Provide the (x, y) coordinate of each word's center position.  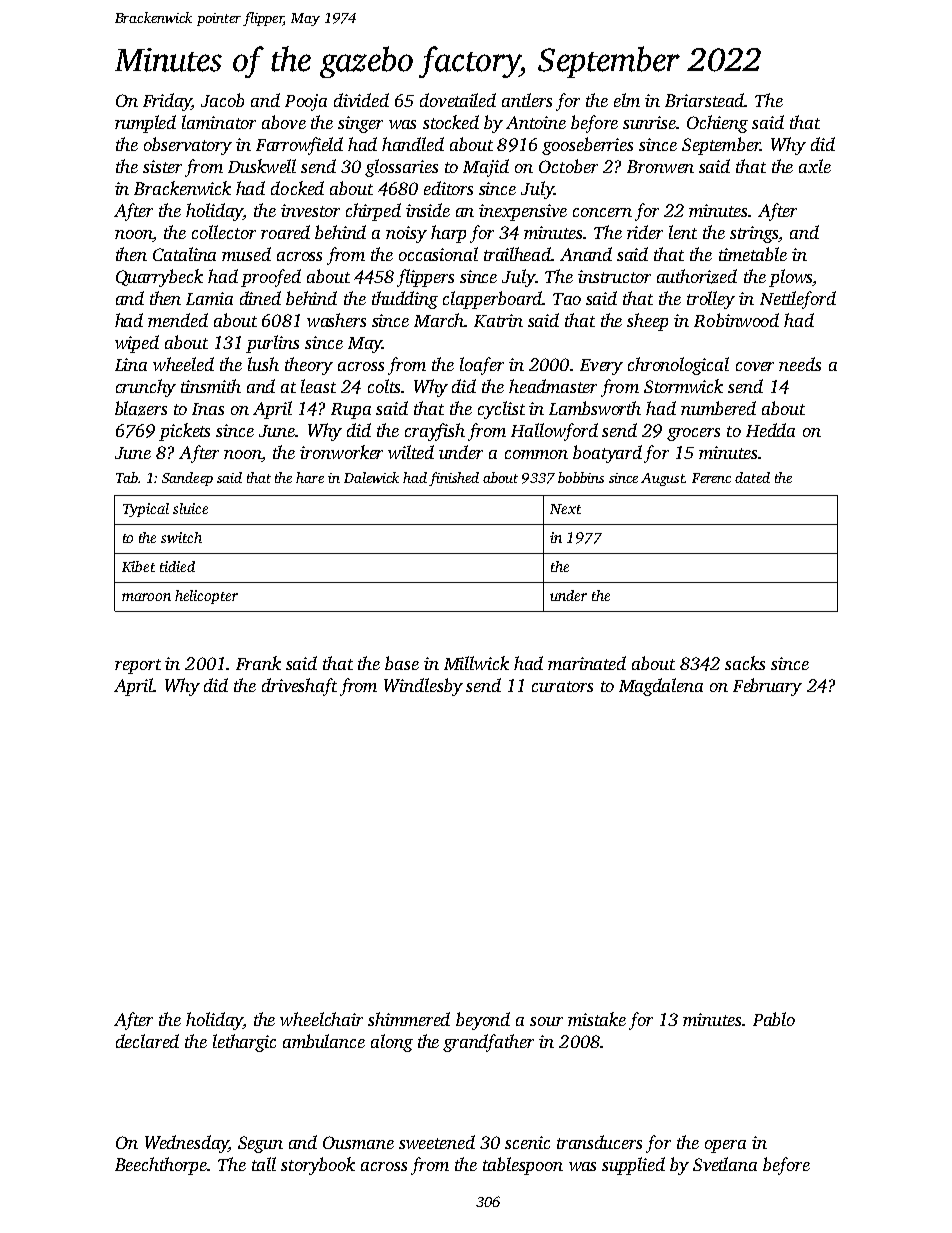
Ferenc (711, 478)
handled (413, 144)
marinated (587, 663)
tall (264, 1164)
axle (815, 166)
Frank (258, 663)
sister (162, 166)
